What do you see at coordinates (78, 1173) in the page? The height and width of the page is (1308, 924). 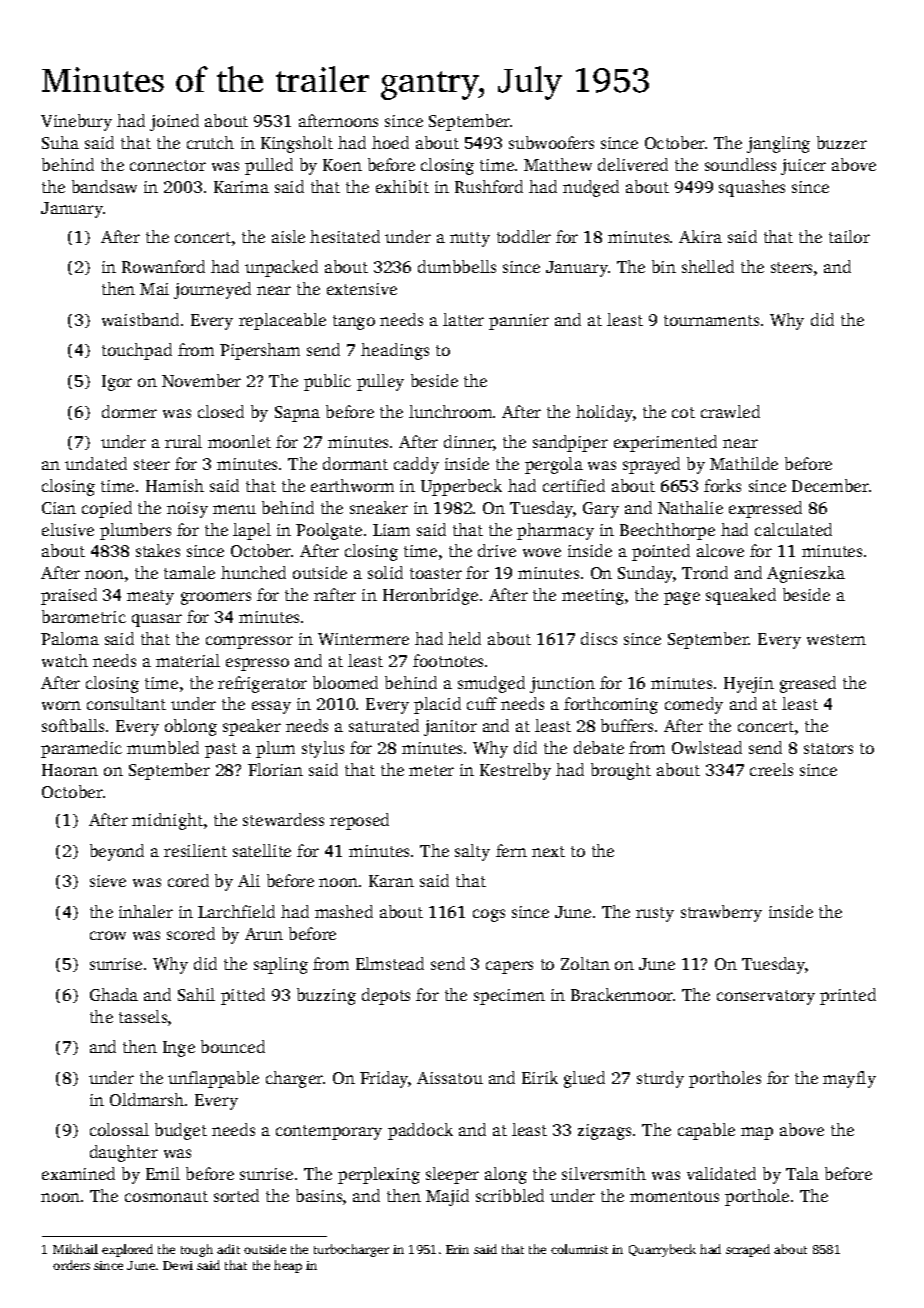 I see `examined` at bounding box center [78, 1173].
